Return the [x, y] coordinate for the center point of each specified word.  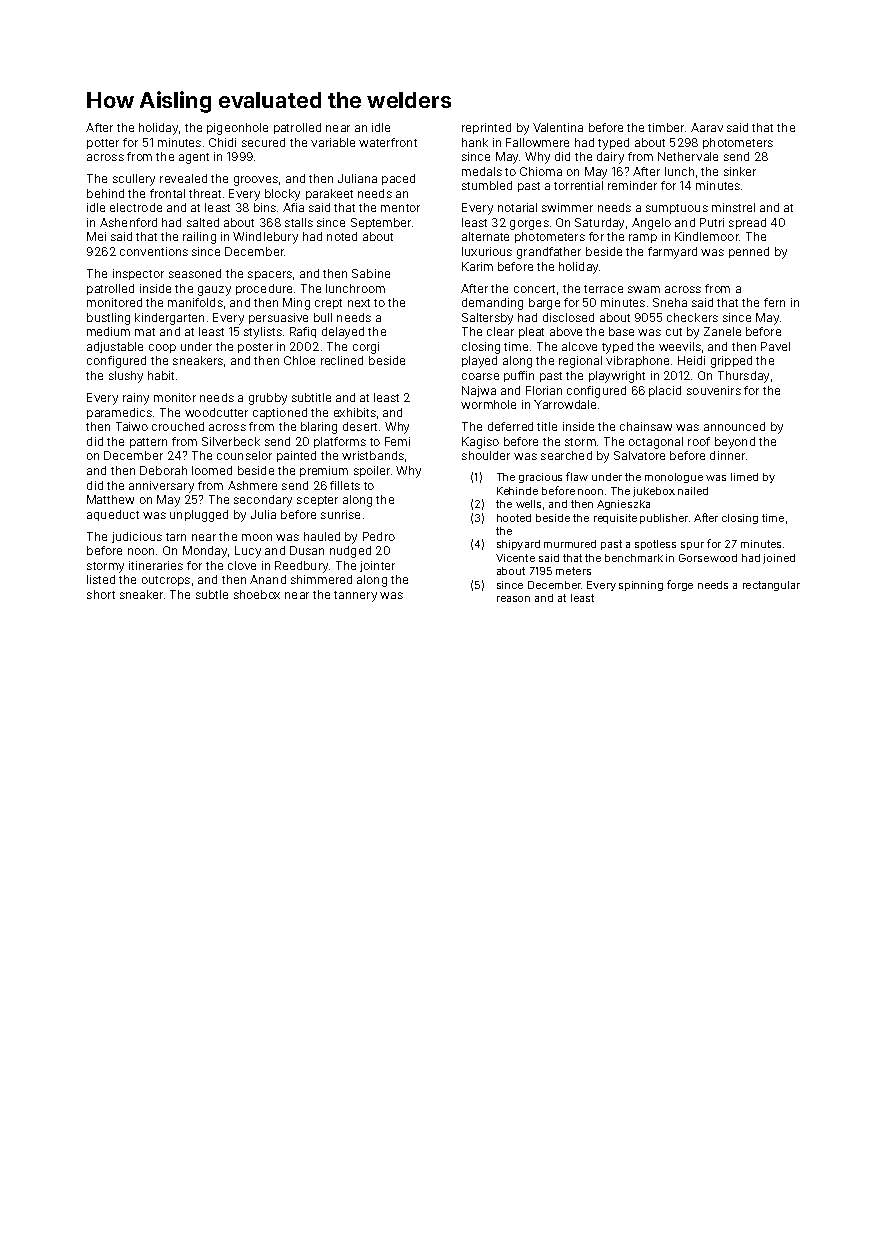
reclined [342, 360]
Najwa [479, 391]
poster [255, 348]
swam [644, 289]
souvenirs [714, 390]
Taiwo [132, 426]
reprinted [486, 128]
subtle [212, 594]
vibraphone [637, 361]
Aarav [707, 127]
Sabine [371, 273]
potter [103, 144]
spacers [270, 275]
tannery [355, 596]
